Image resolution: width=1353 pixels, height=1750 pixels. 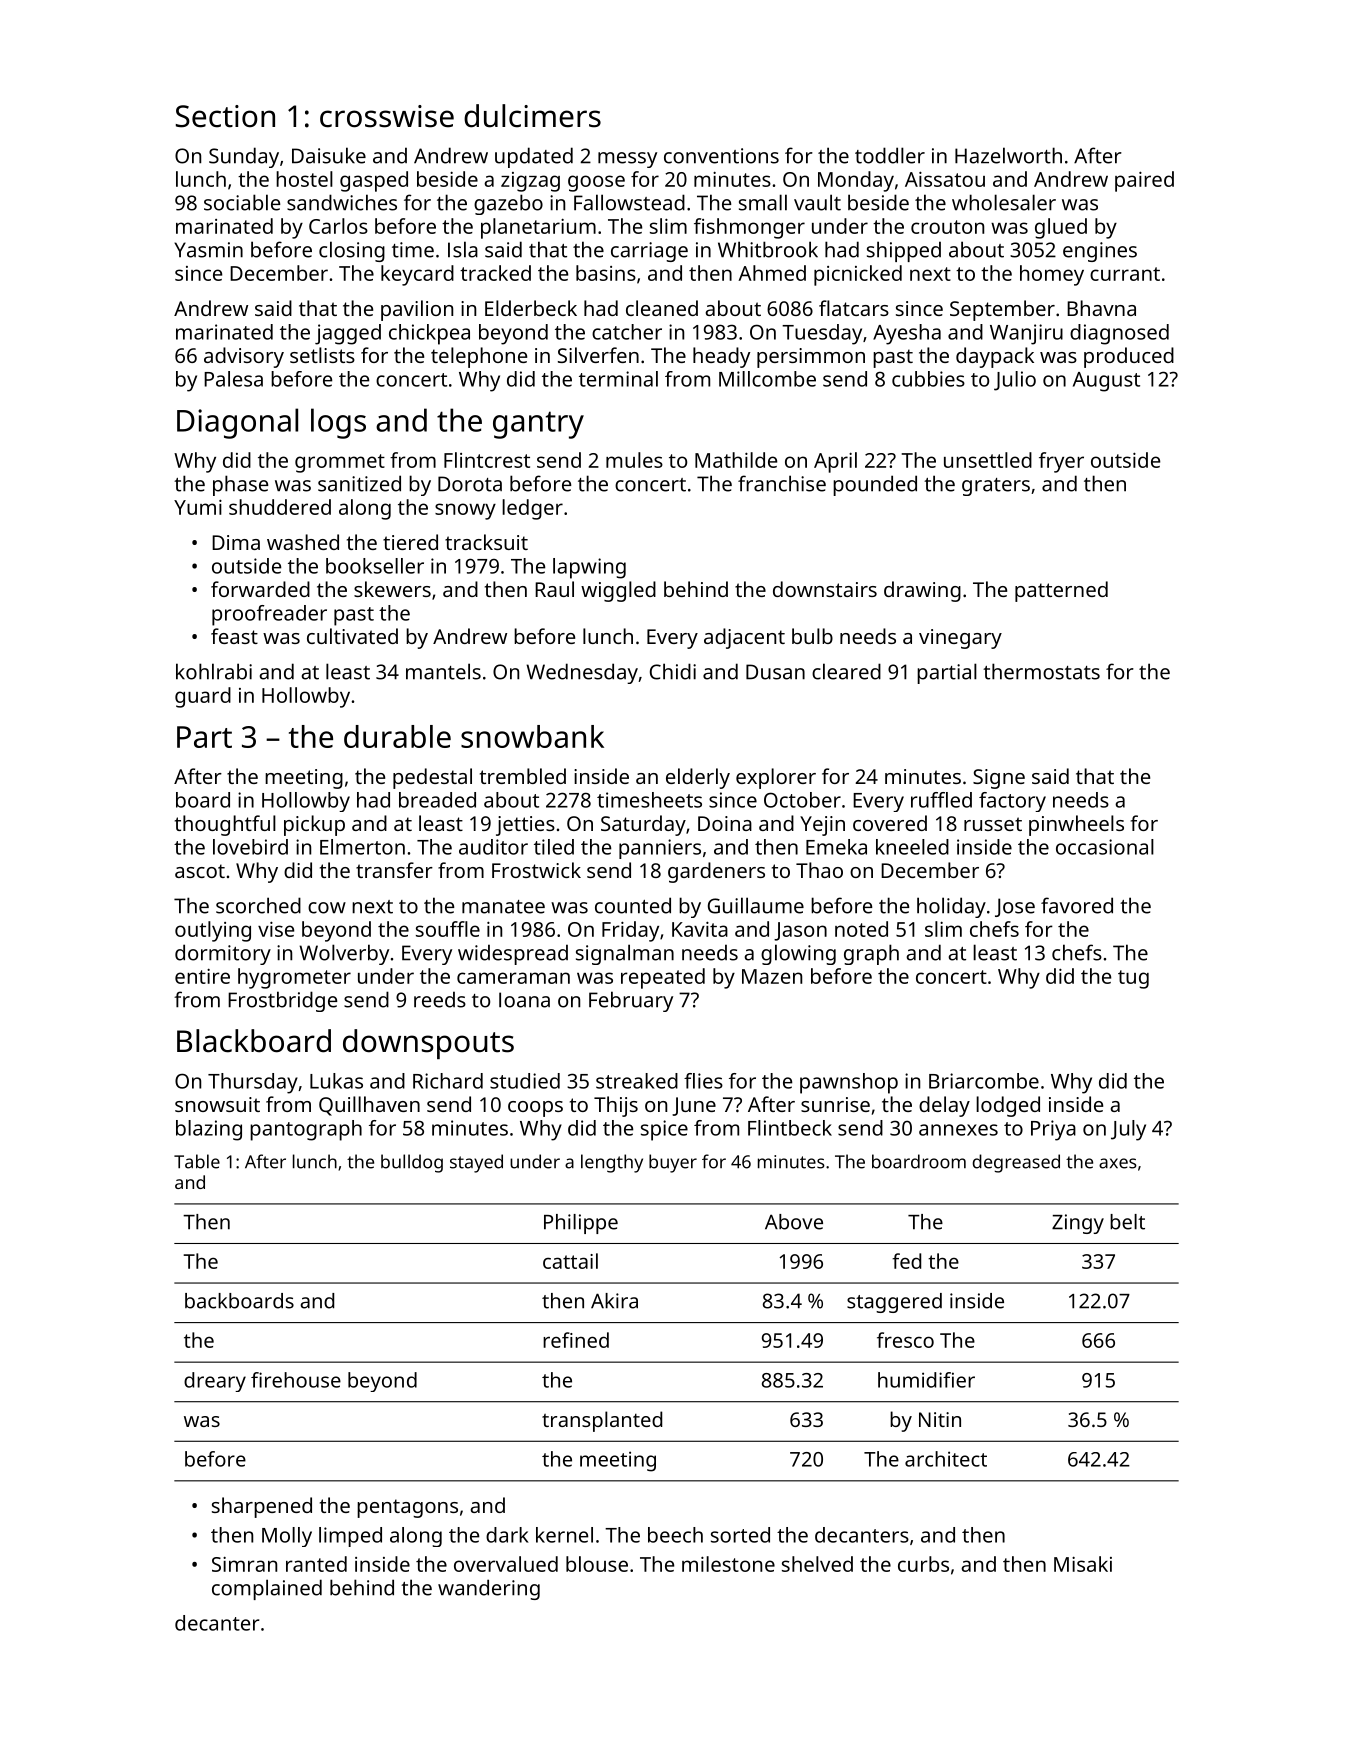 What do you see at coordinates (535, 1109) in the document?
I see `coops` at bounding box center [535, 1109].
